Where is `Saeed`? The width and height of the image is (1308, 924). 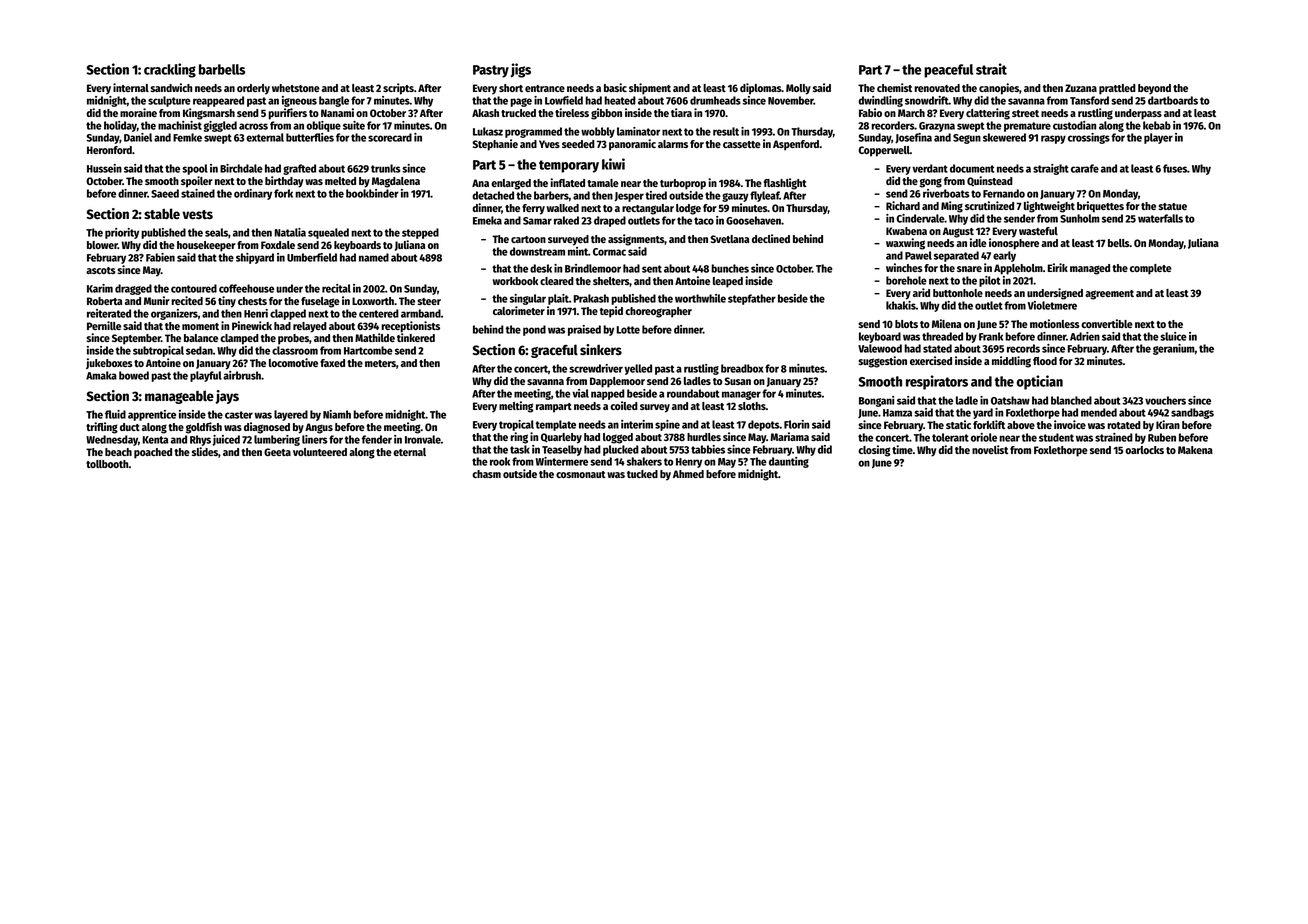
Saeed is located at coordinates (165, 193).
